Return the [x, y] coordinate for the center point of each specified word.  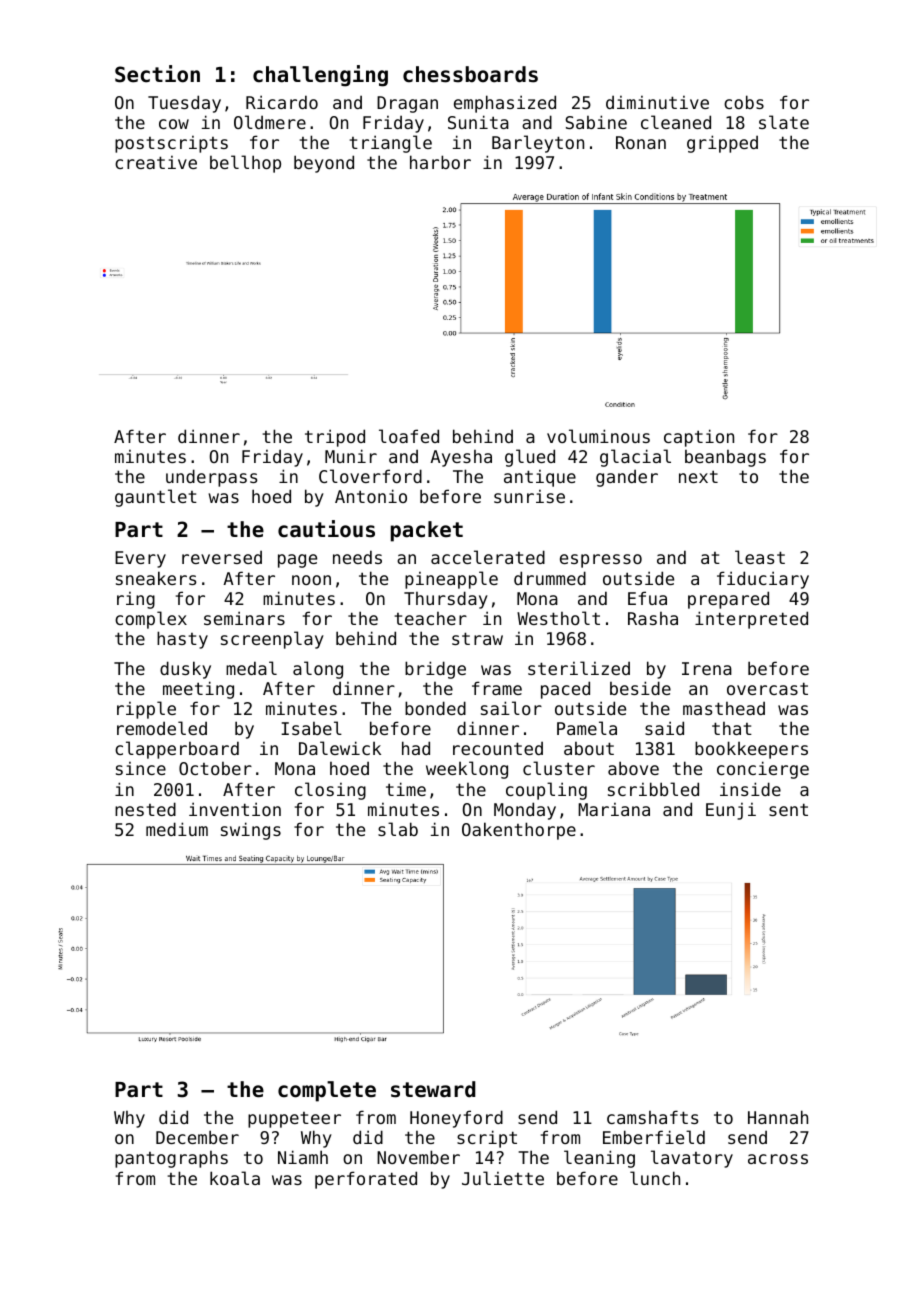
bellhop [245, 164]
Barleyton [538, 144]
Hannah [778, 1117]
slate [784, 122]
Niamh [303, 1157]
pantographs [171, 1159]
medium [177, 829]
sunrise [529, 496]
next [698, 476]
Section [157, 74]
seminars [244, 618]
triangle [391, 144]
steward [433, 1089]
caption [699, 438]
